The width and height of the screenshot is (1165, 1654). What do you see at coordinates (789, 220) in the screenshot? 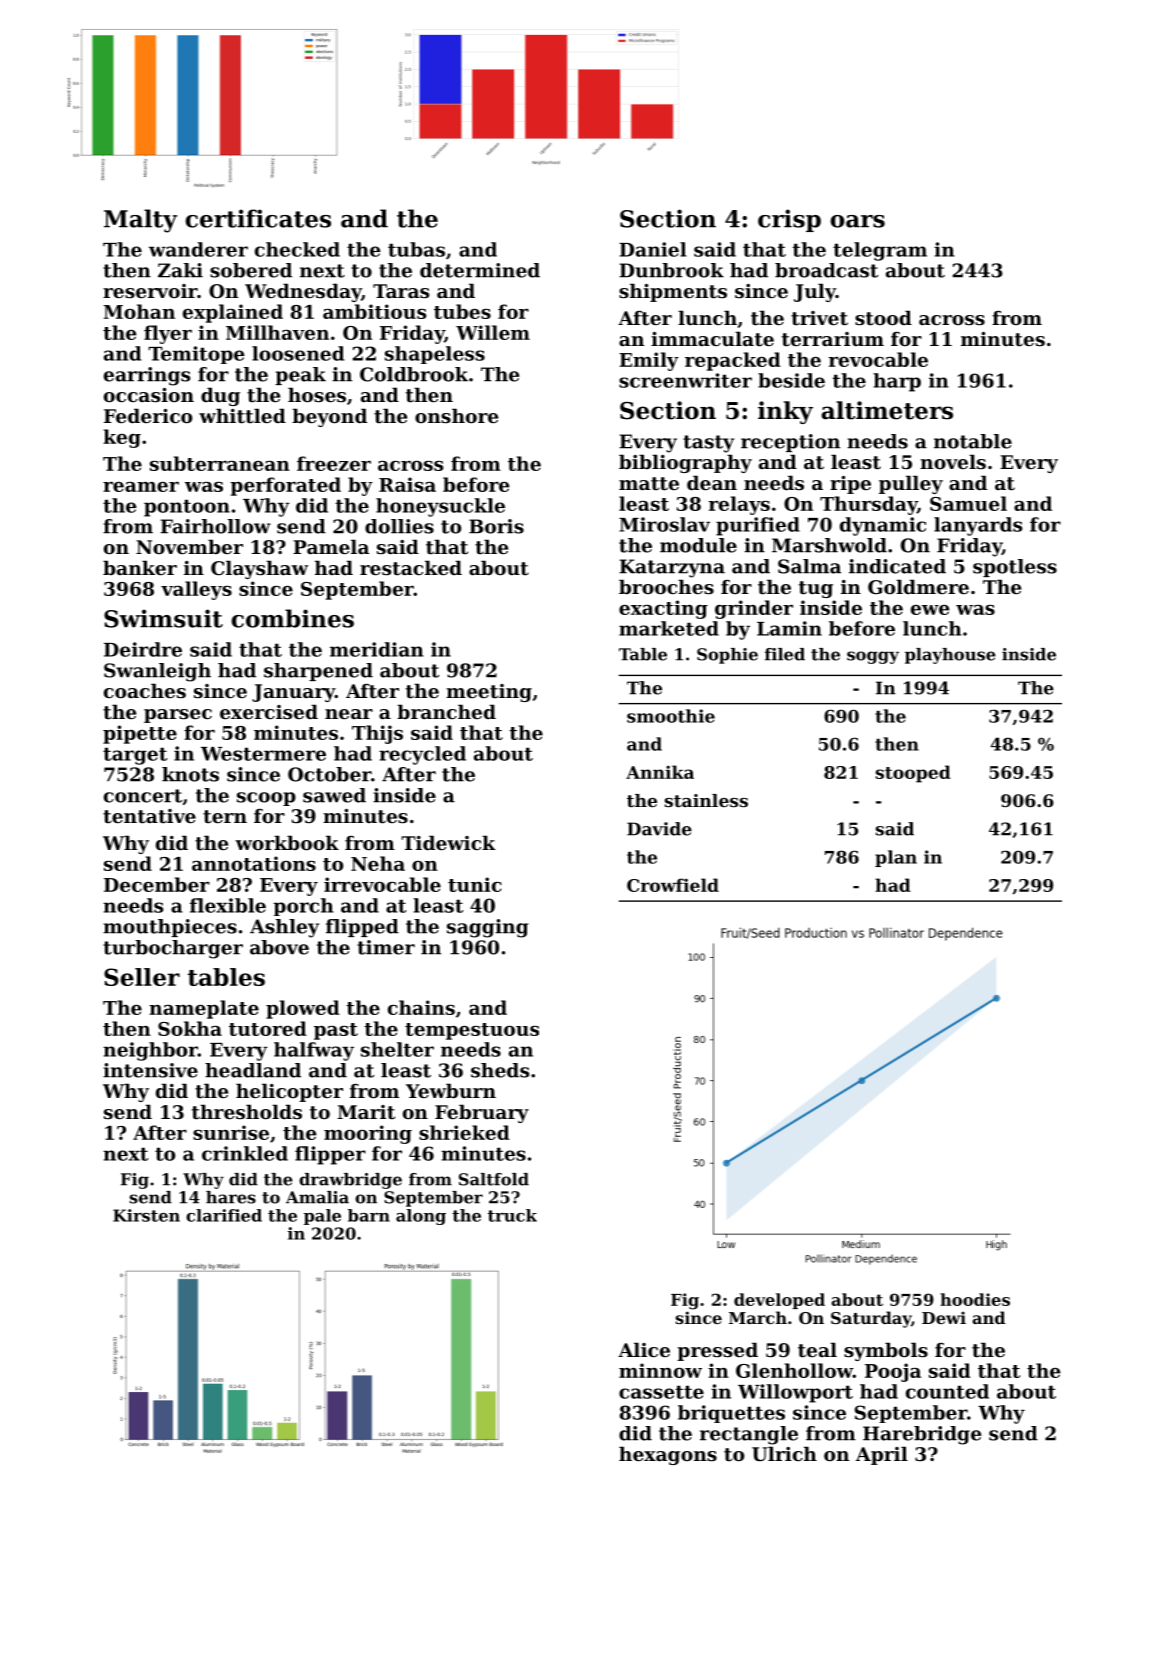
I see `crisp` at bounding box center [789, 220].
